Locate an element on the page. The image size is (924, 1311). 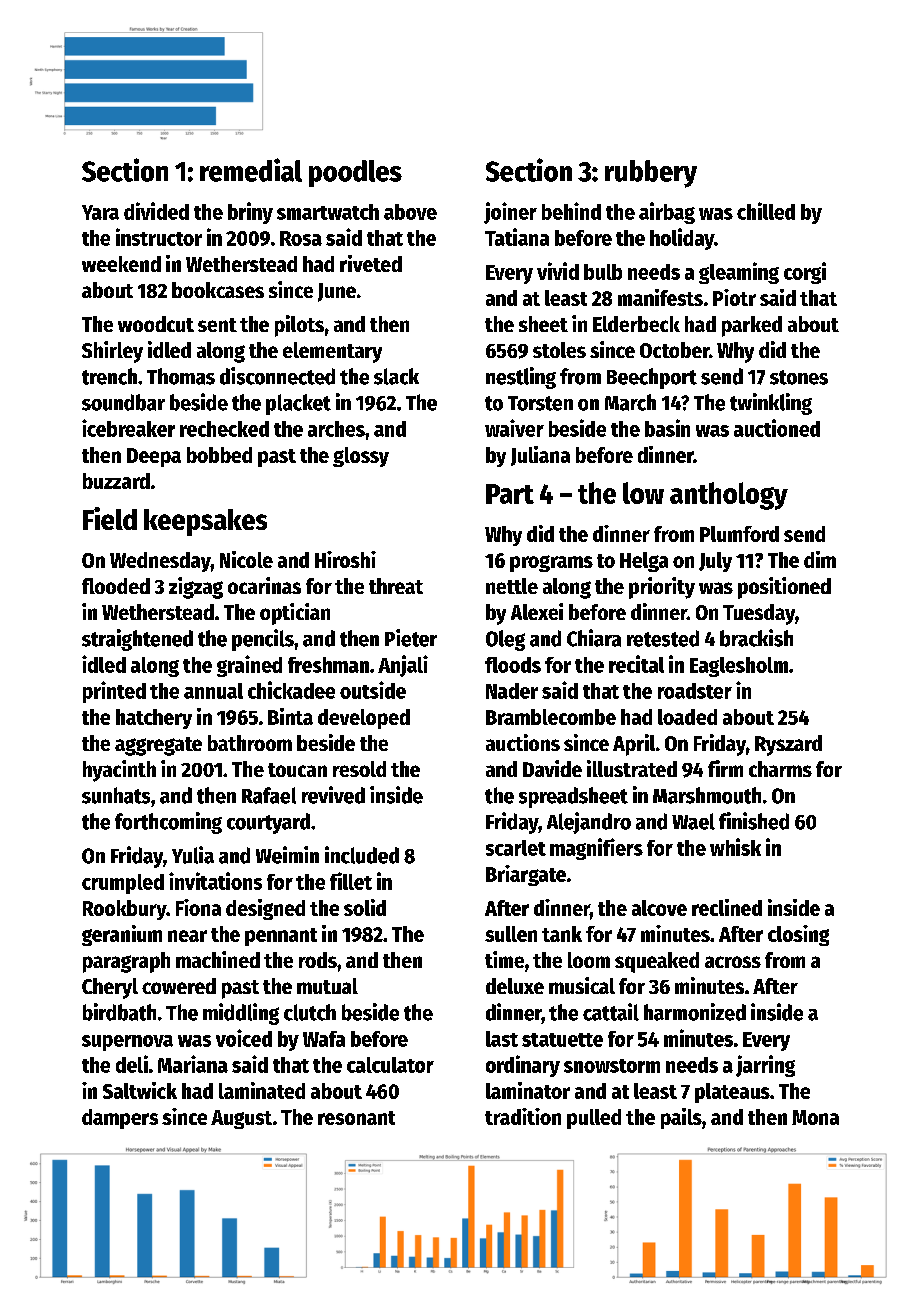
Yara is located at coordinates (100, 212).
